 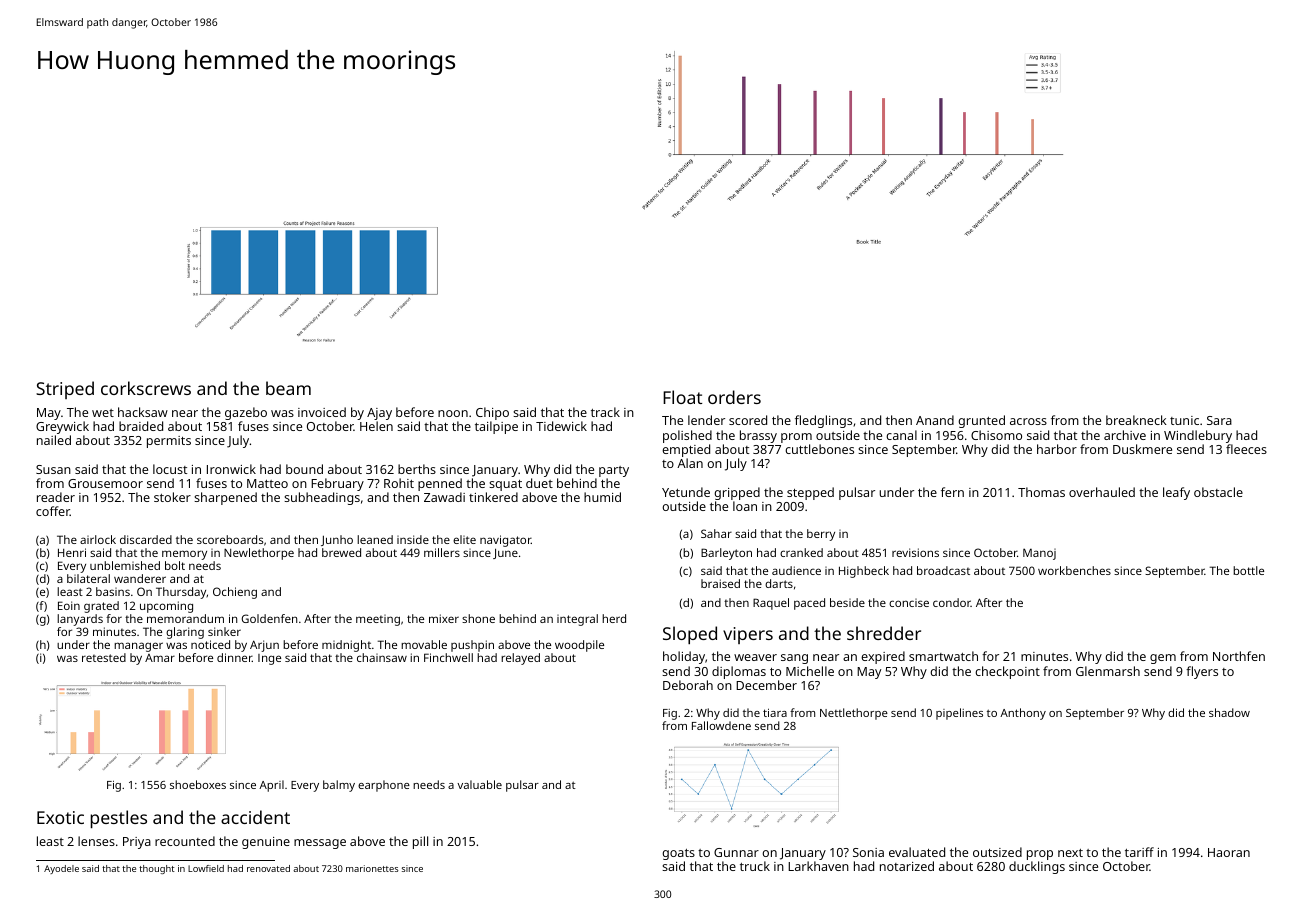 I want to click on Manoj, so click(x=1039, y=554).
